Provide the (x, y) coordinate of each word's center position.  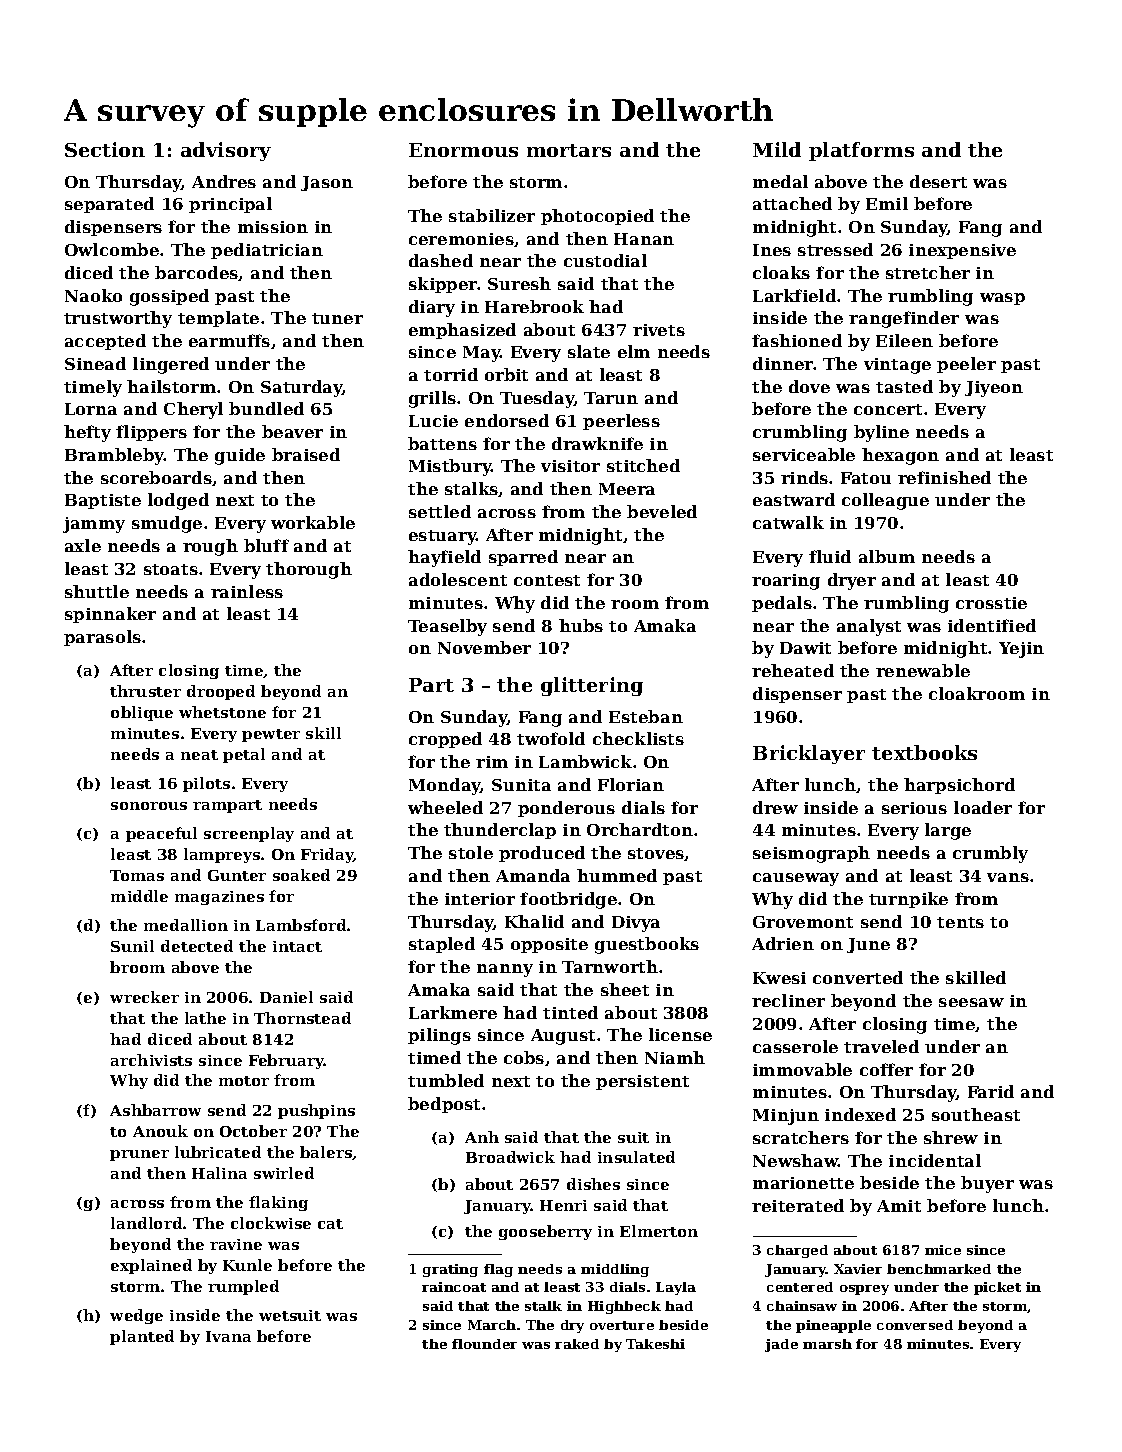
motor (244, 1081)
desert (938, 181)
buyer (987, 1184)
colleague (885, 501)
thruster (145, 691)
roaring (786, 582)
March (492, 1325)
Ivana (228, 1336)
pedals (782, 604)
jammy (94, 525)
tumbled (446, 1080)
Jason (327, 183)
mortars (569, 150)
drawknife (597, 443)
